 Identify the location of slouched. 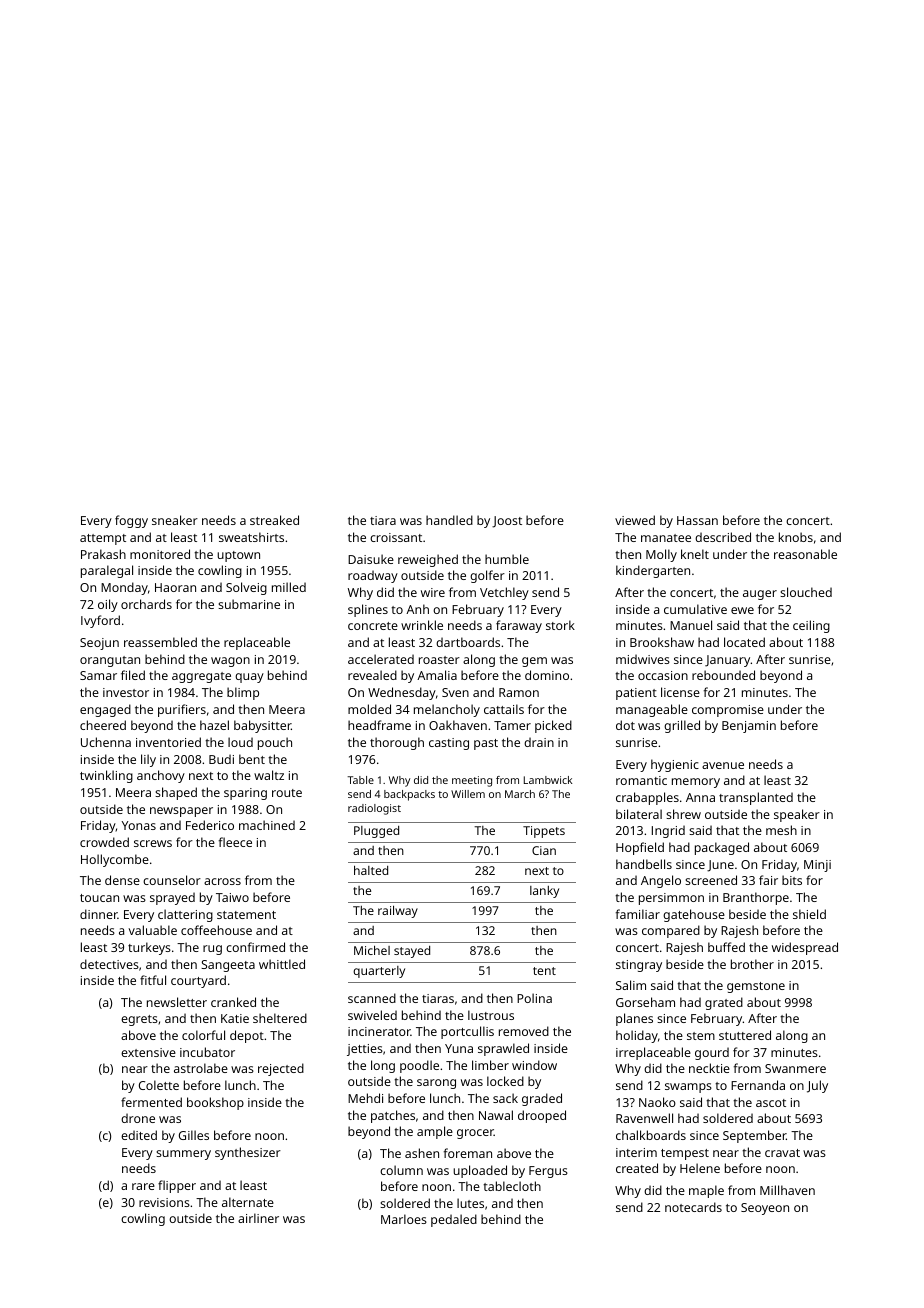
(806, 592).
